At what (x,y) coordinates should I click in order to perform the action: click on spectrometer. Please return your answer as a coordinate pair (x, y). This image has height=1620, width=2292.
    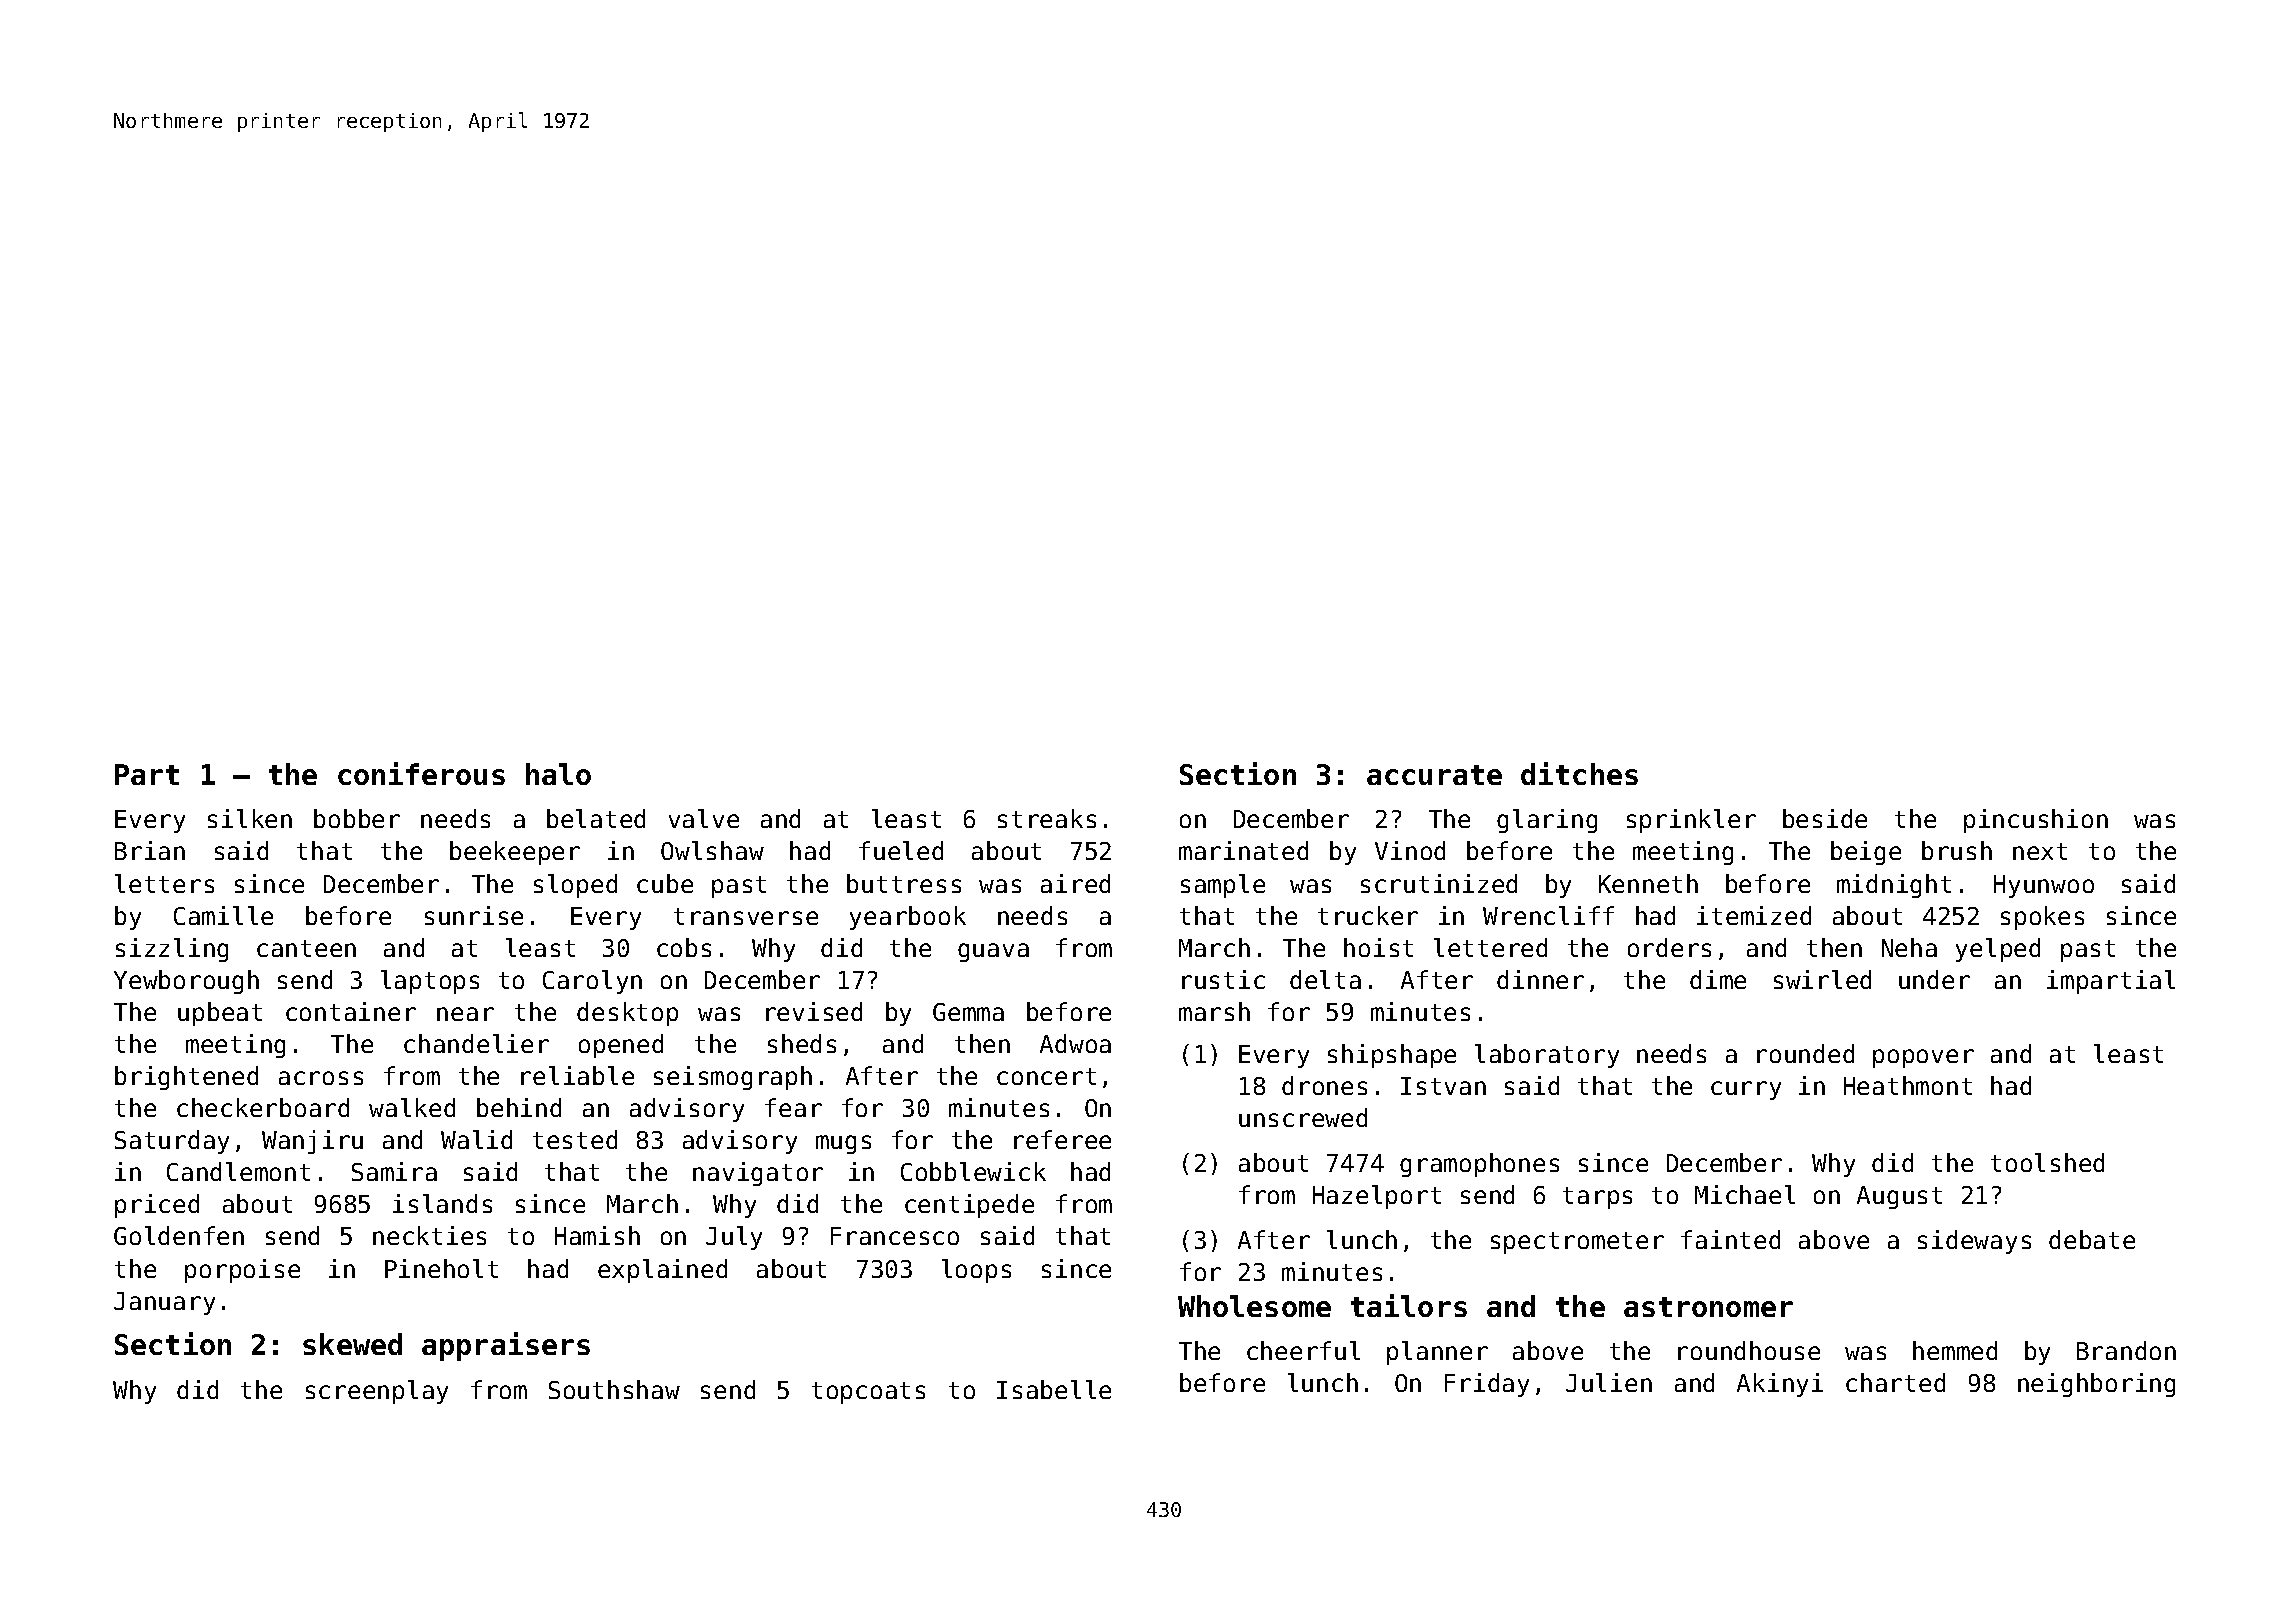
    Looking at the image, I should click on (1577, 1243).
